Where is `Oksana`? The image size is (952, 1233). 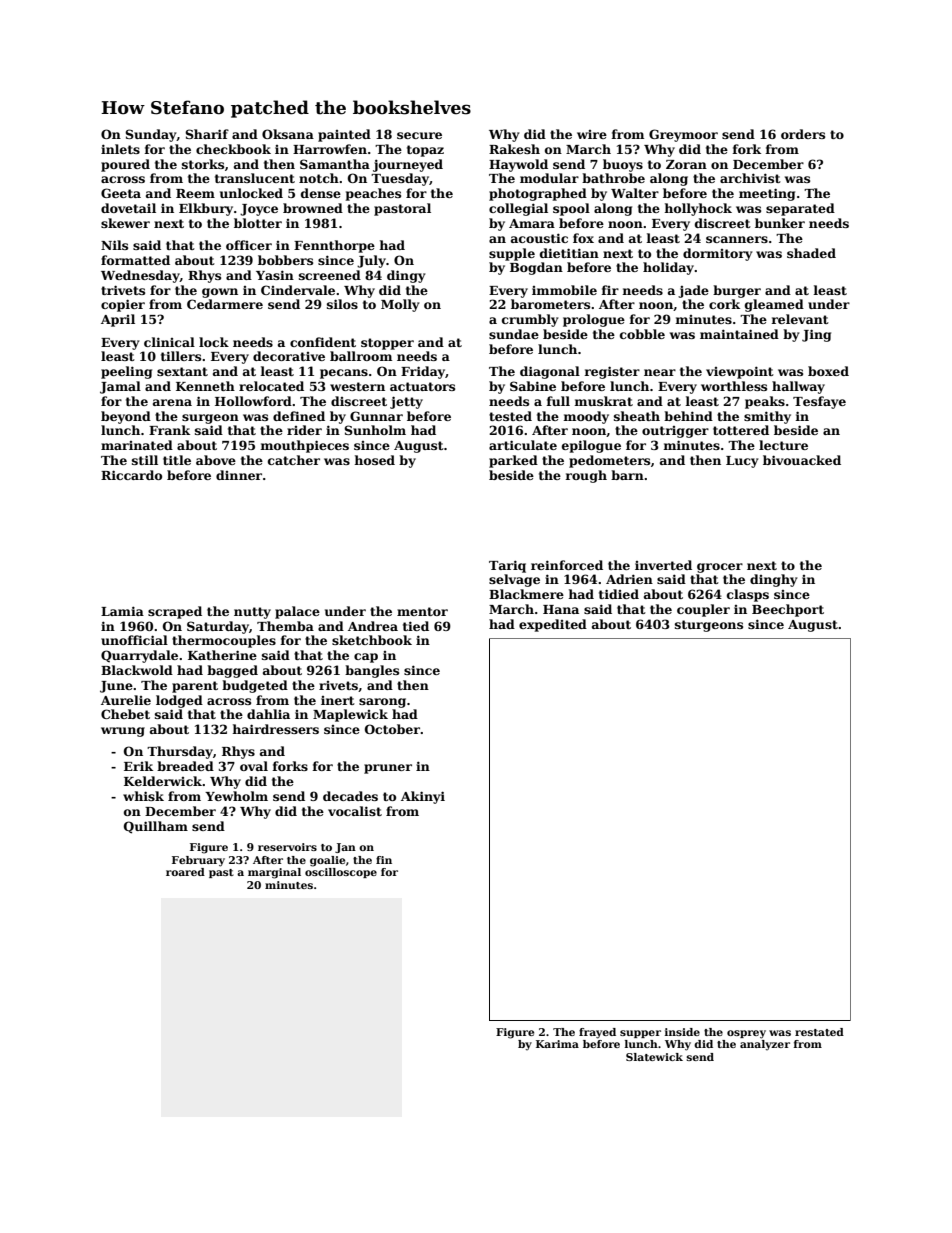 Oksana is located at coordinates (288, 134).
